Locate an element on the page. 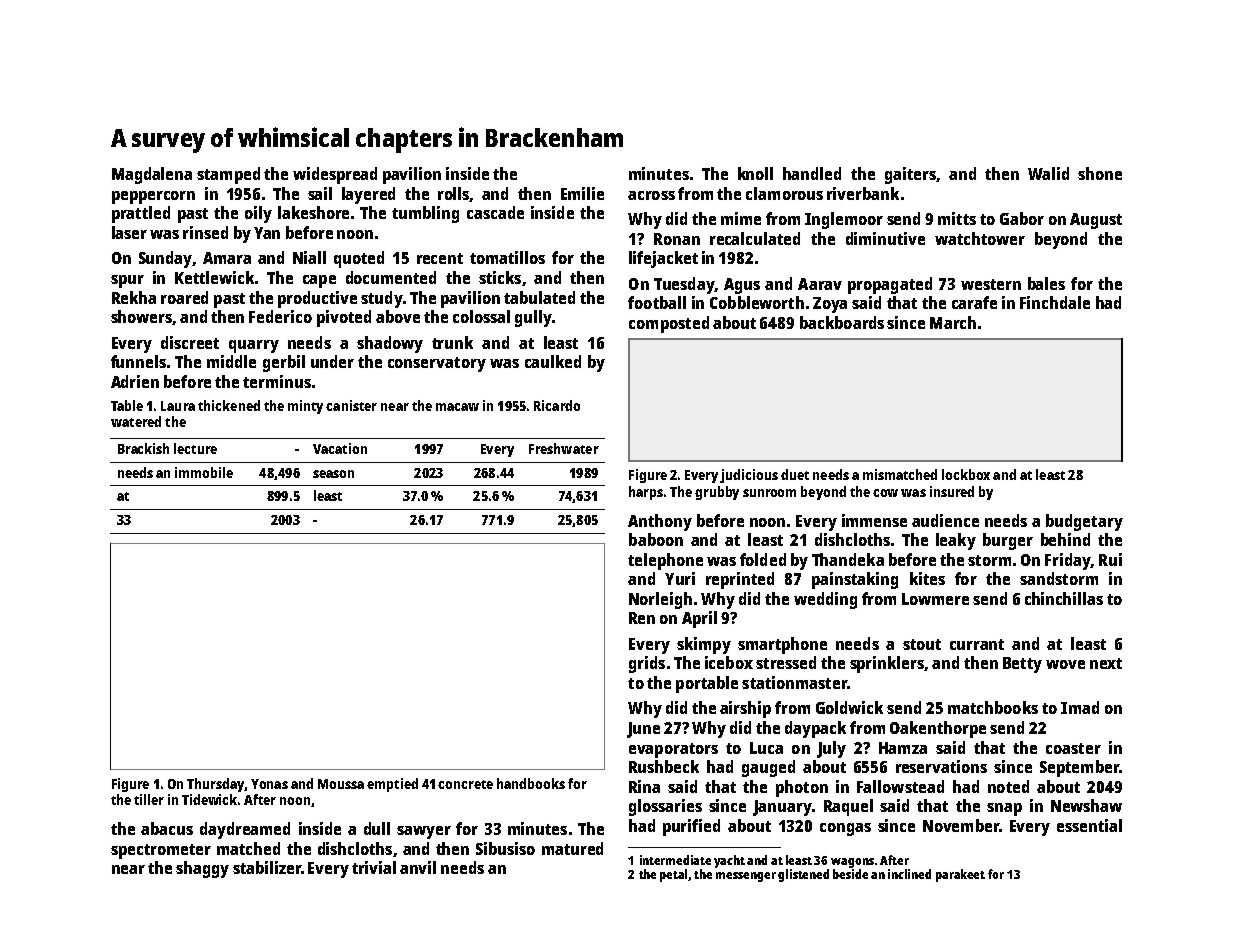 Image resolution: width=1233 pixels, height=952 pixels. productive is located at coordinates (317, 299).
